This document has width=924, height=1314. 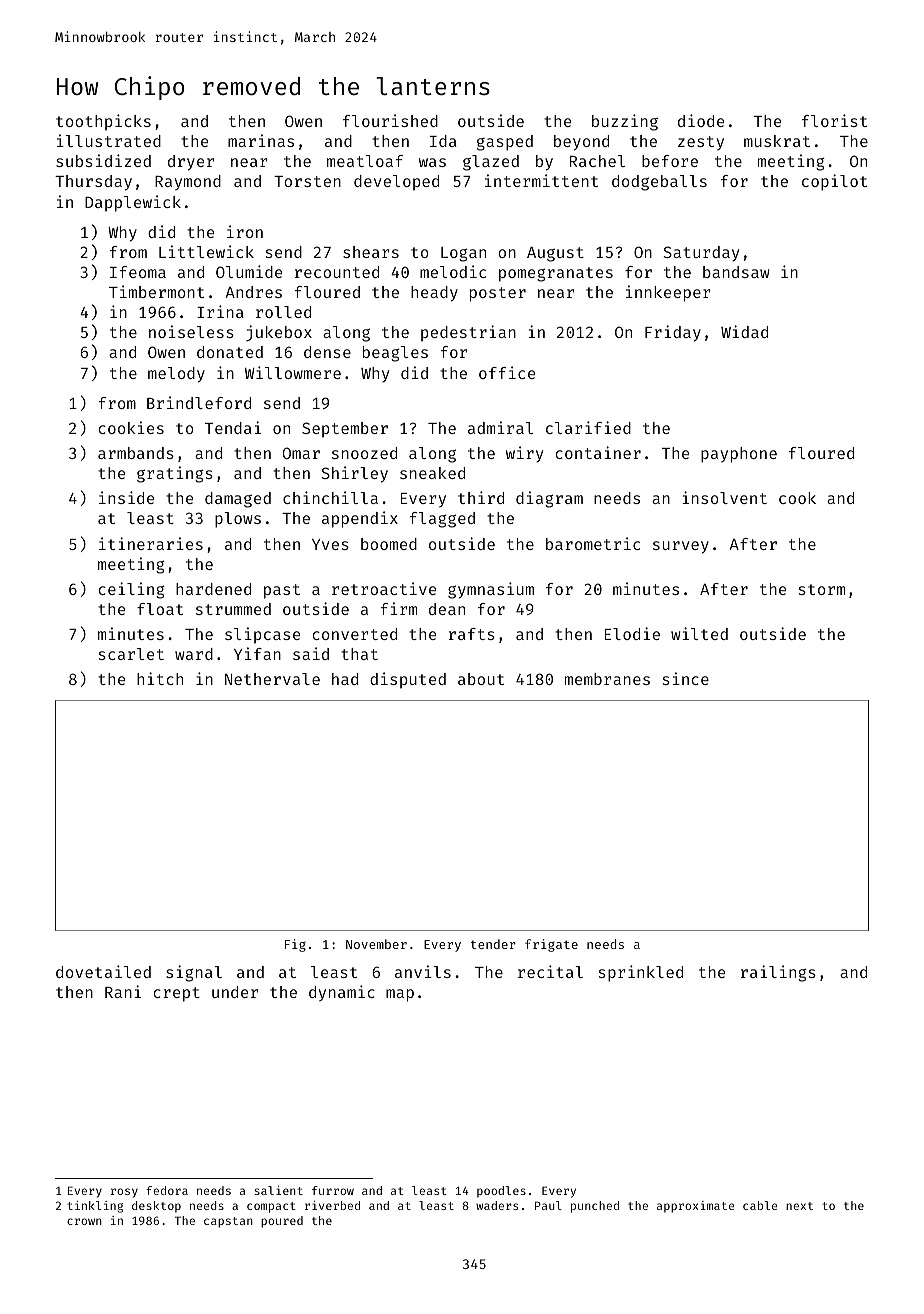 I want to click on railings, so click(x=778, y=973).
